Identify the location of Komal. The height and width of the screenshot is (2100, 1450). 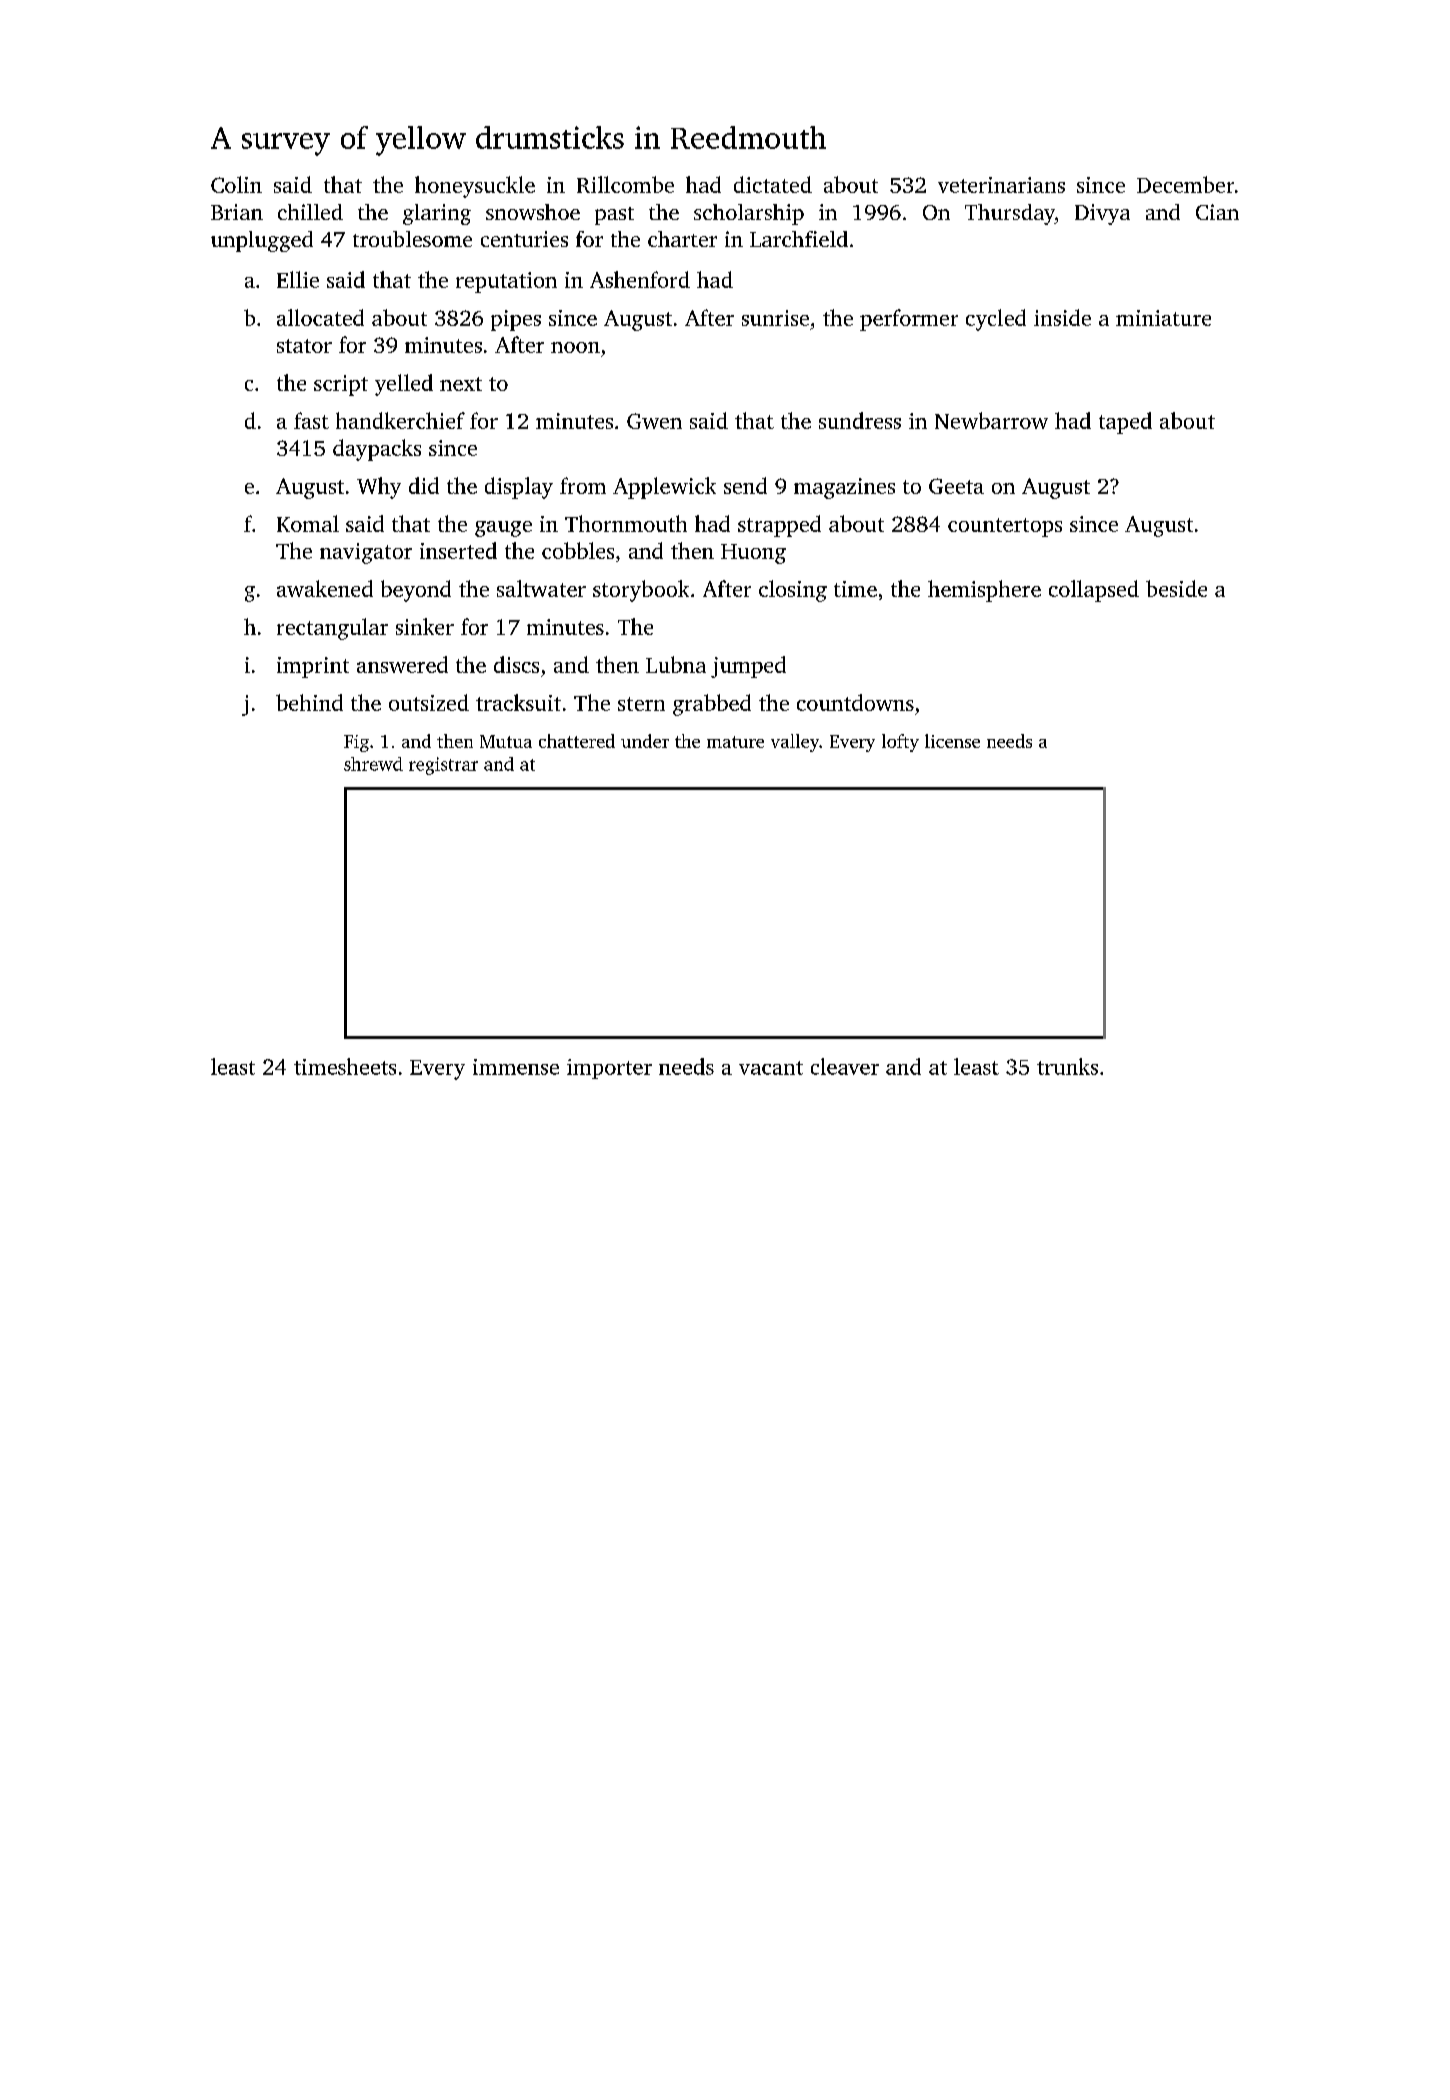
(308, 523).
